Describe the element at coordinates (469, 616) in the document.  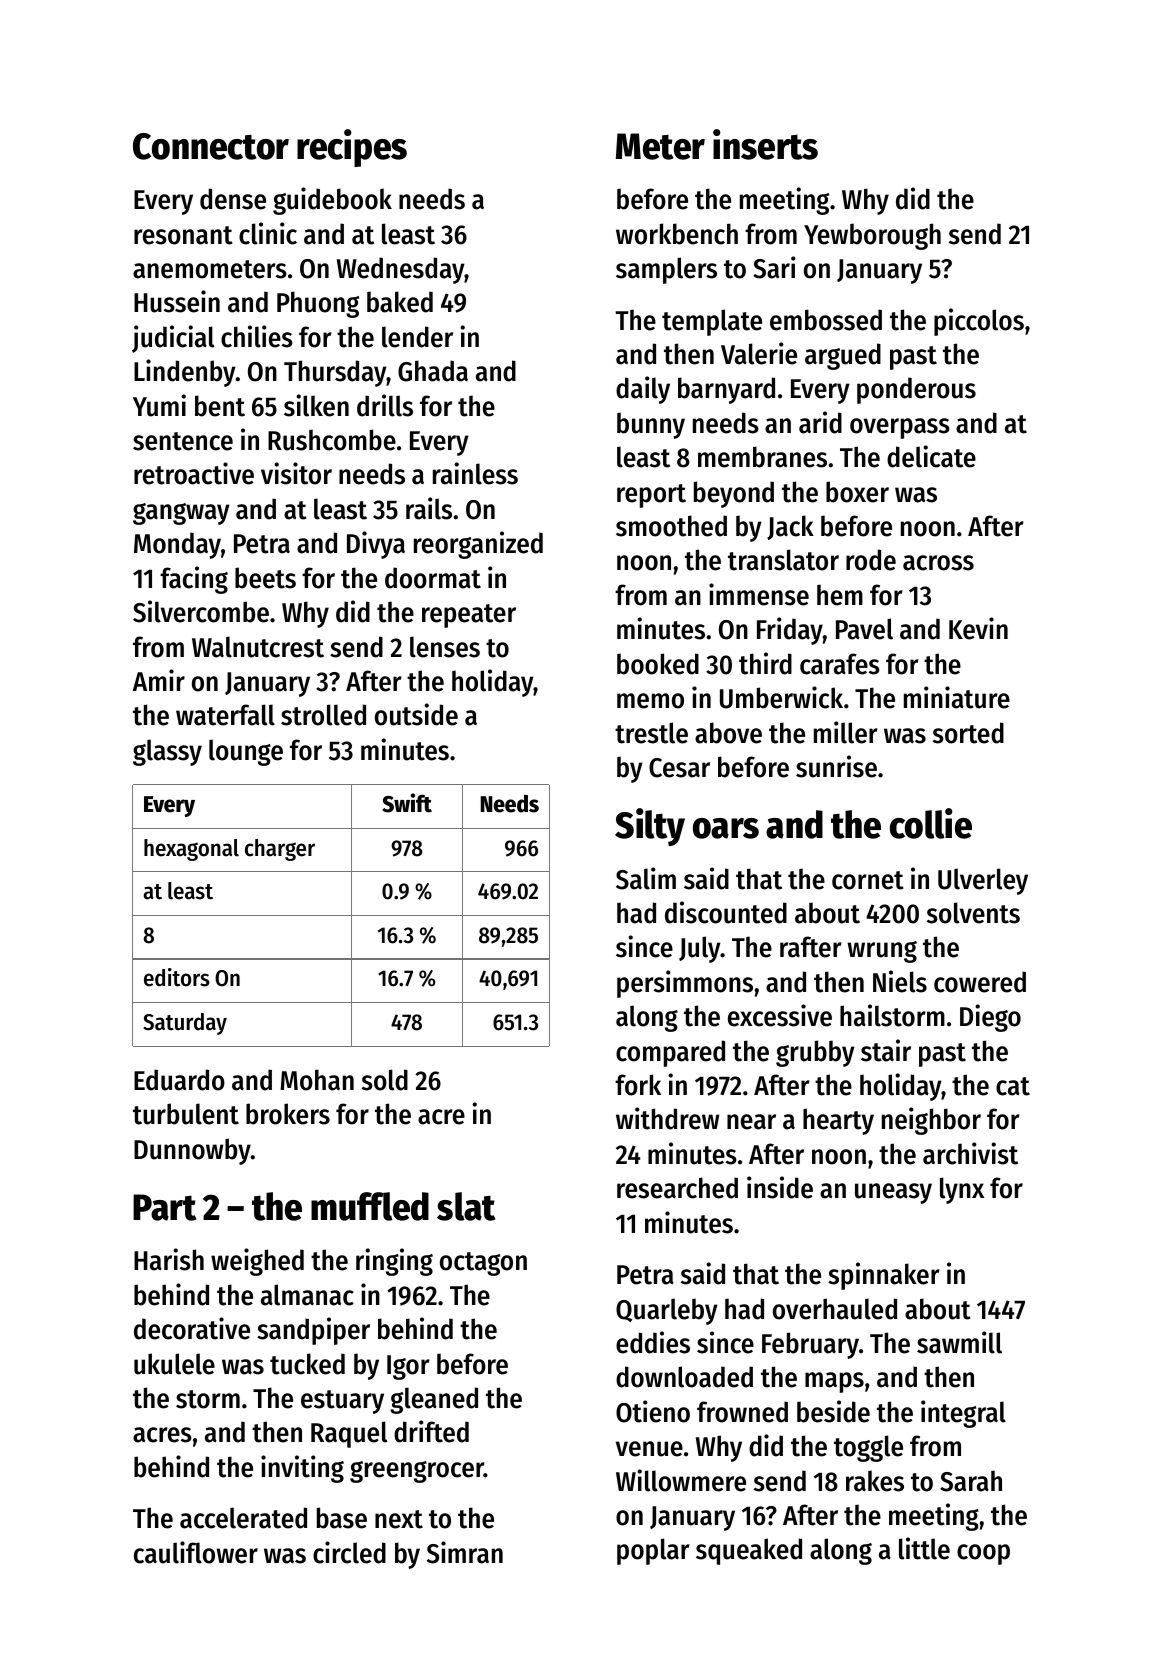
I see `repeater` at that location.
